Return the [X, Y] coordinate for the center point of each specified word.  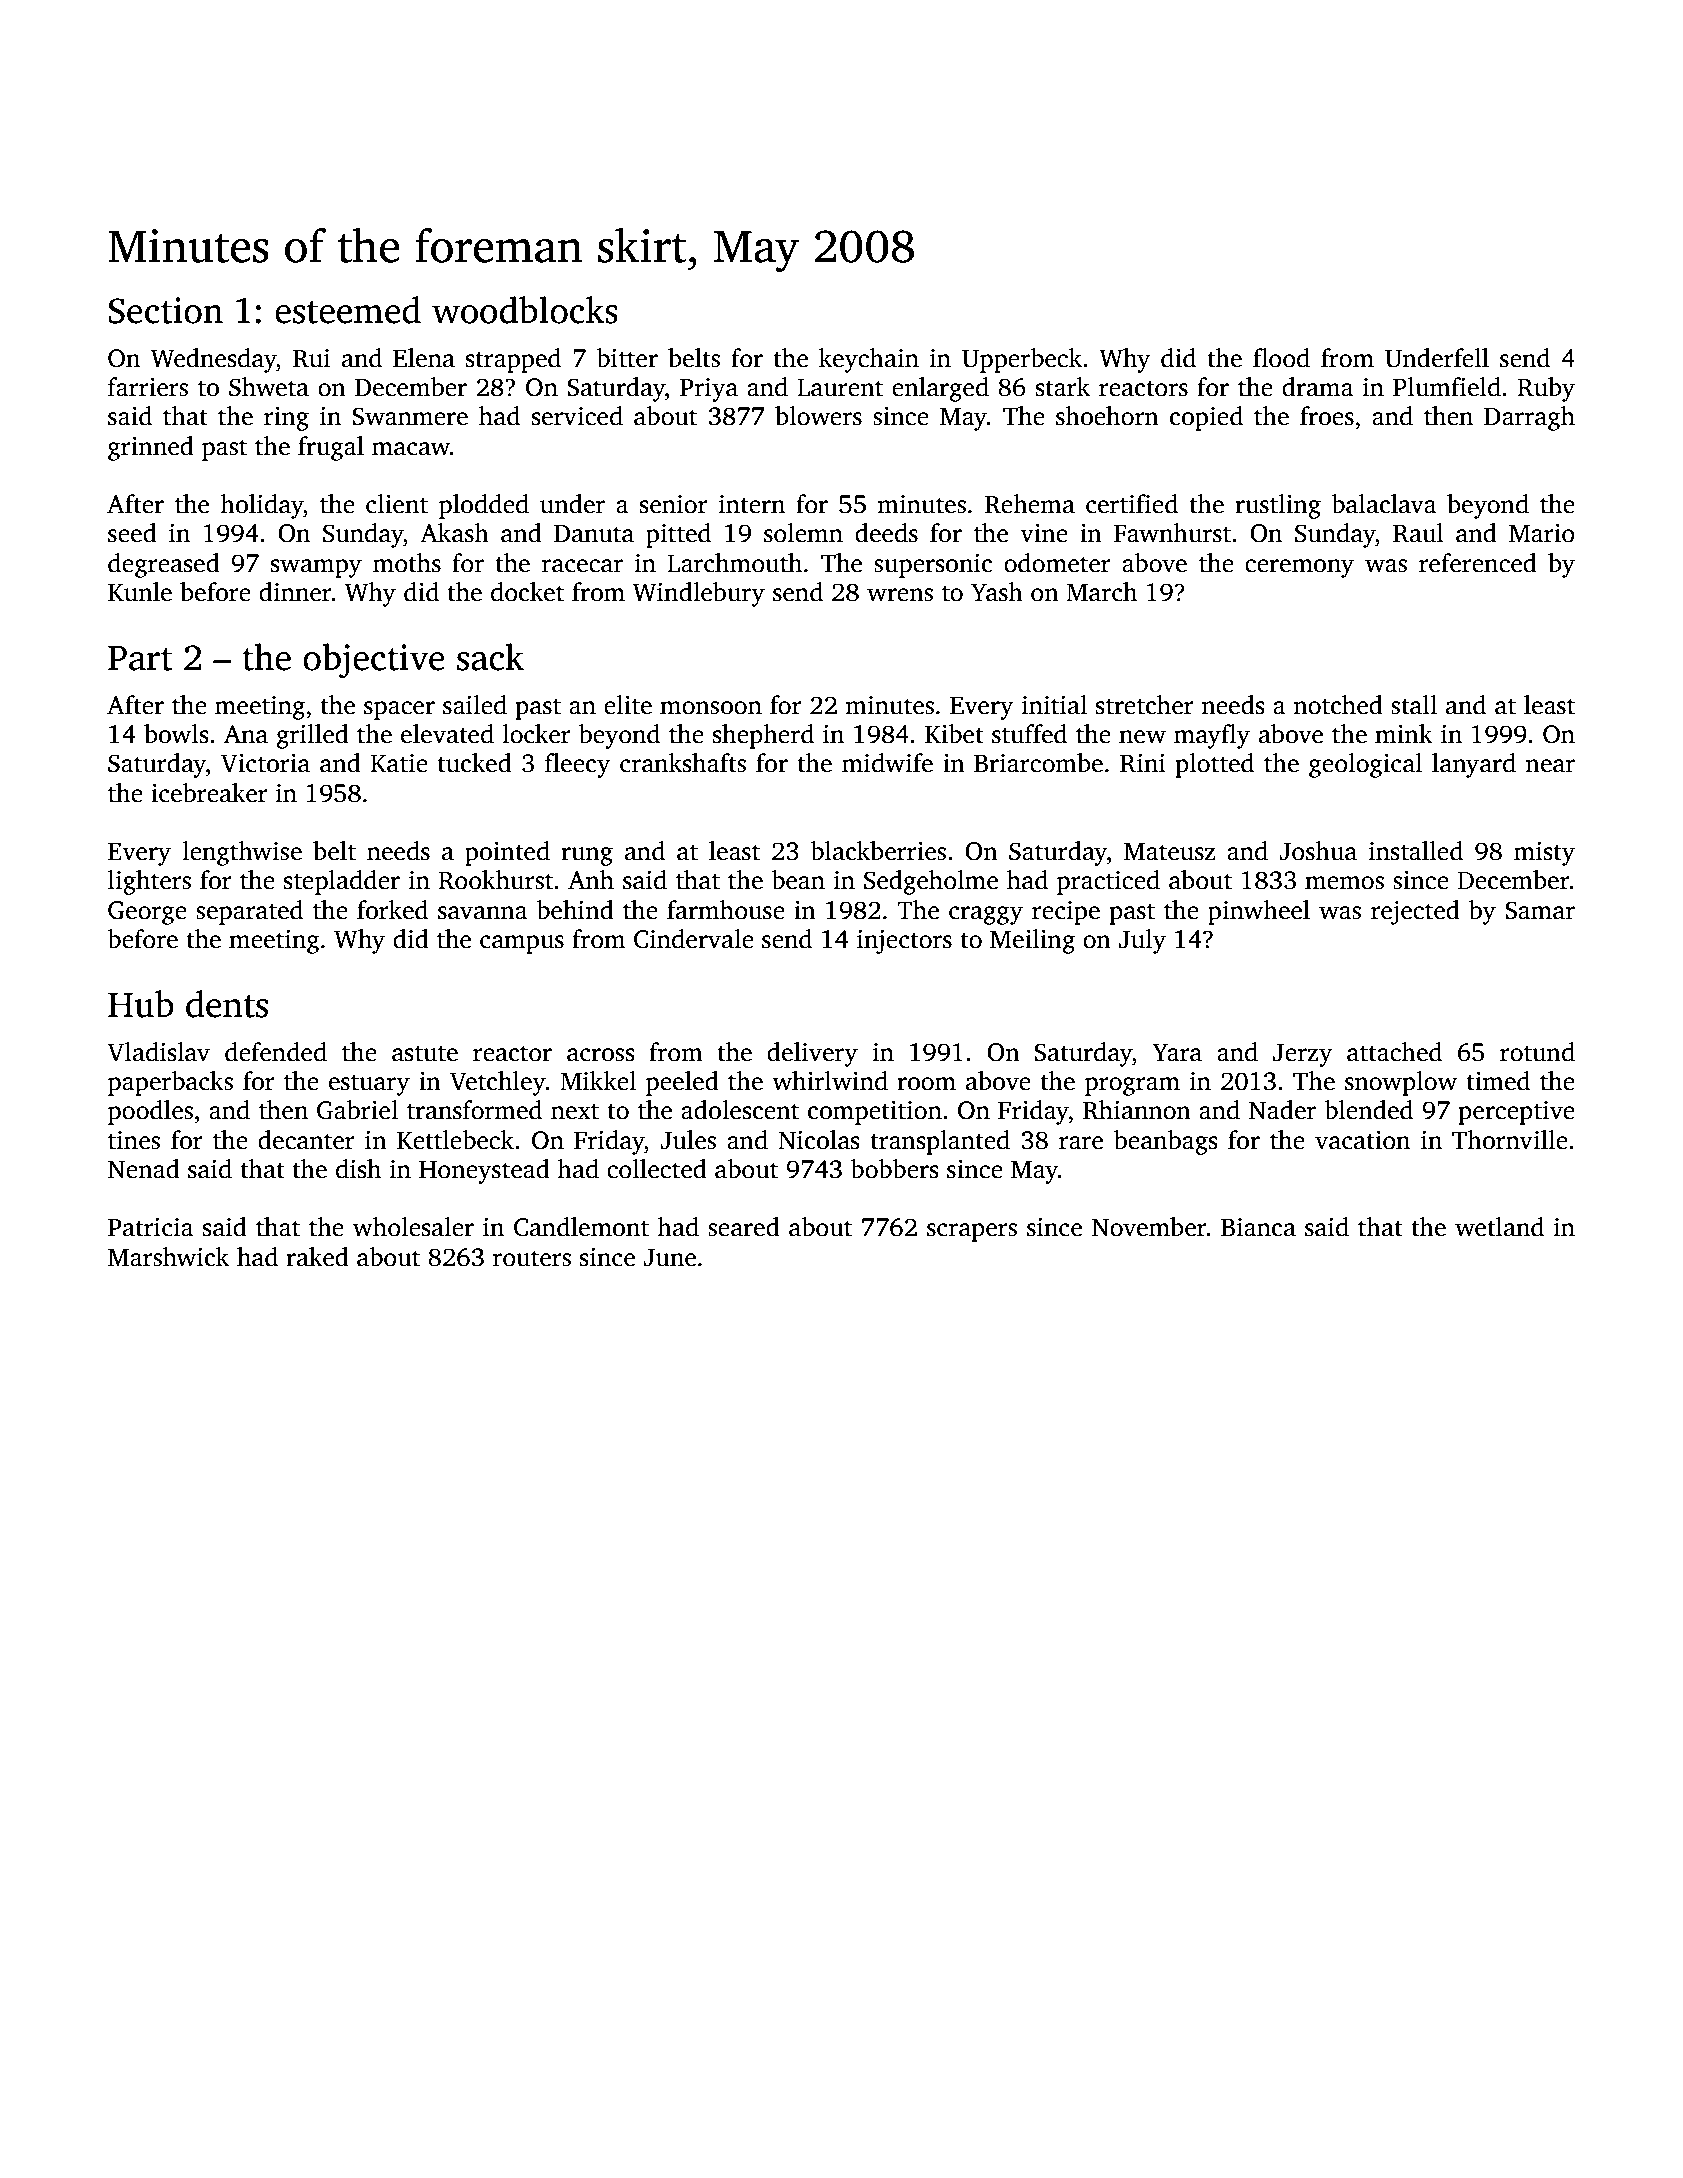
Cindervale [694, 939]
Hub [141, 1004]
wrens [900, 595]
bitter [627, 358]
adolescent [740, 1110]
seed [132, 533]
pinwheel [1259, 912]
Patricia [151, 1227]
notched [1338, 705]
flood [1281, 358]
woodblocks [525, 310]
